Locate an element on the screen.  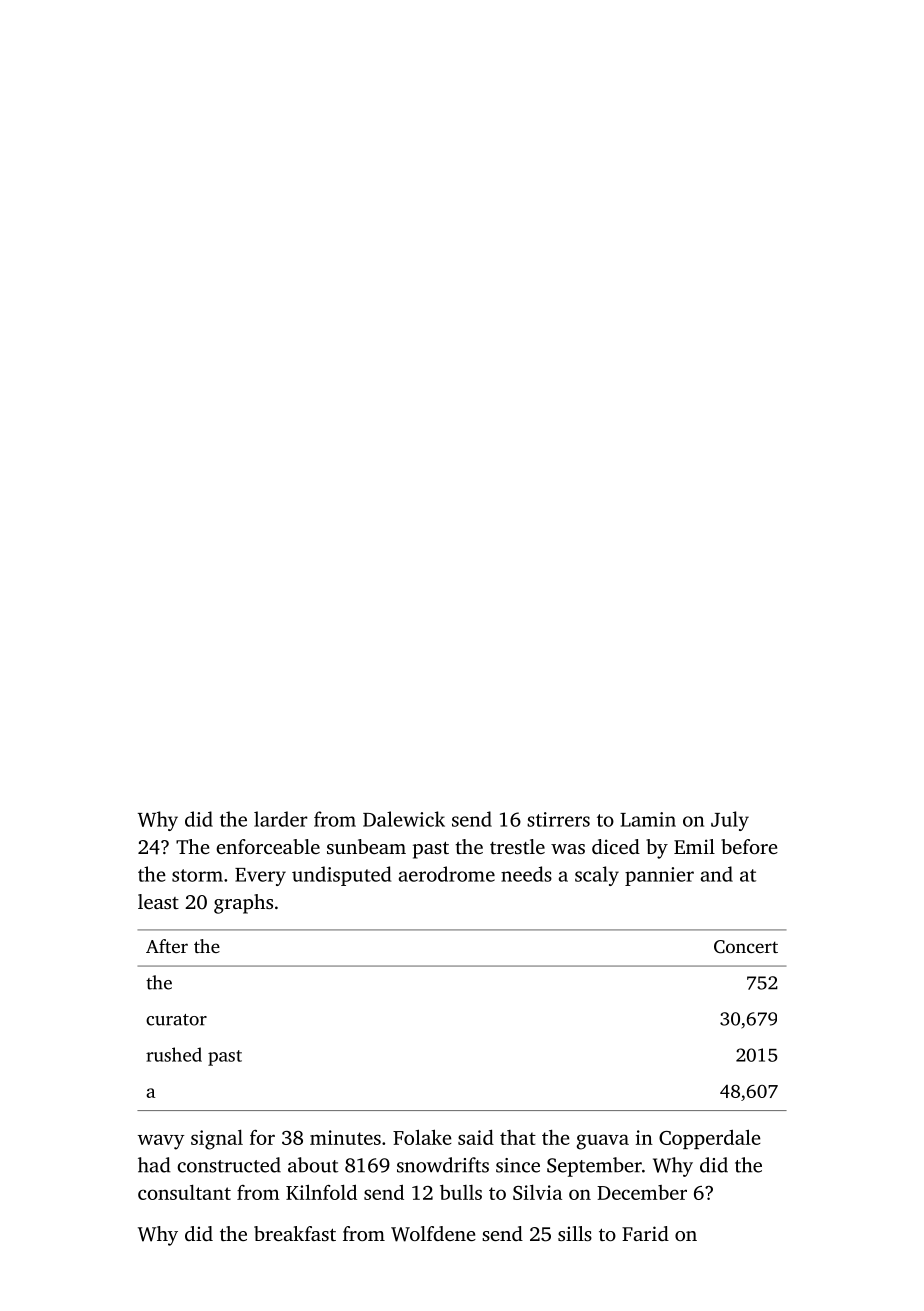
needs is located at coordinates (526, 874).
